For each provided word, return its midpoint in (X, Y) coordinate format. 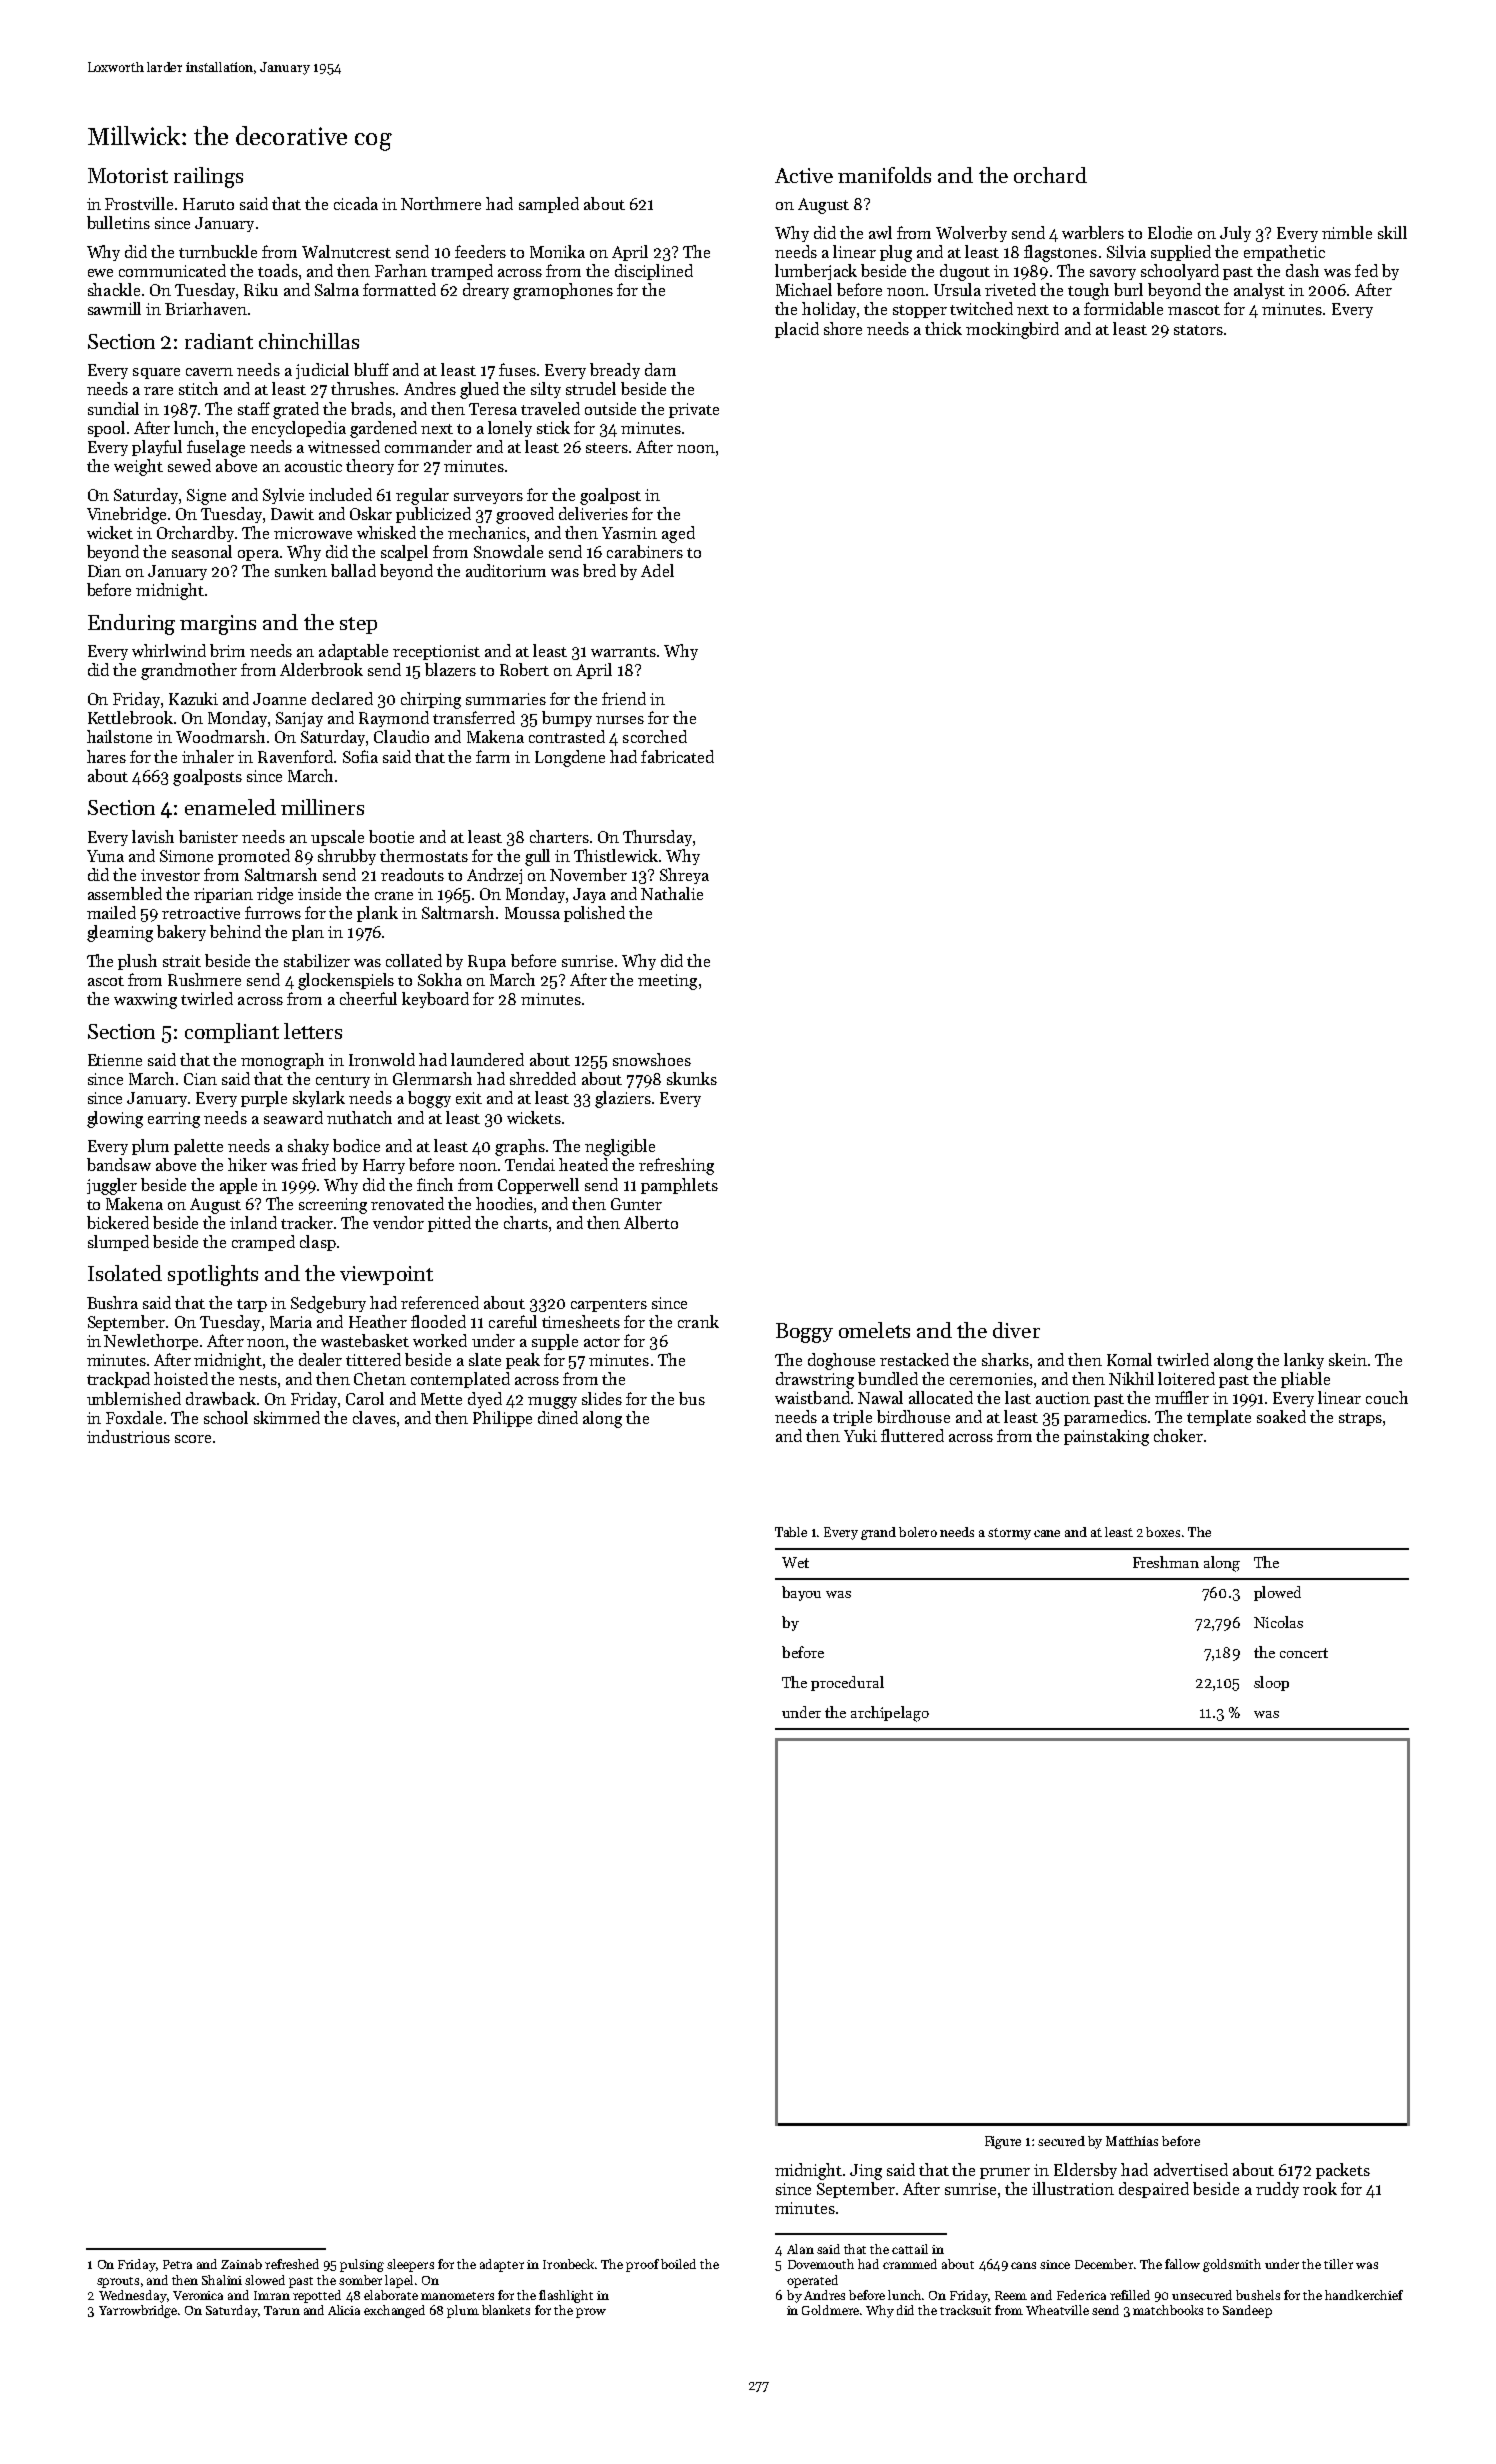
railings (208, 177)
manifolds (884, 175)
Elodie (1170, 232)
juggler (112, 1186)
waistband (812, 1397)
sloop (1271, 1683)
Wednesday (133, 2296)
